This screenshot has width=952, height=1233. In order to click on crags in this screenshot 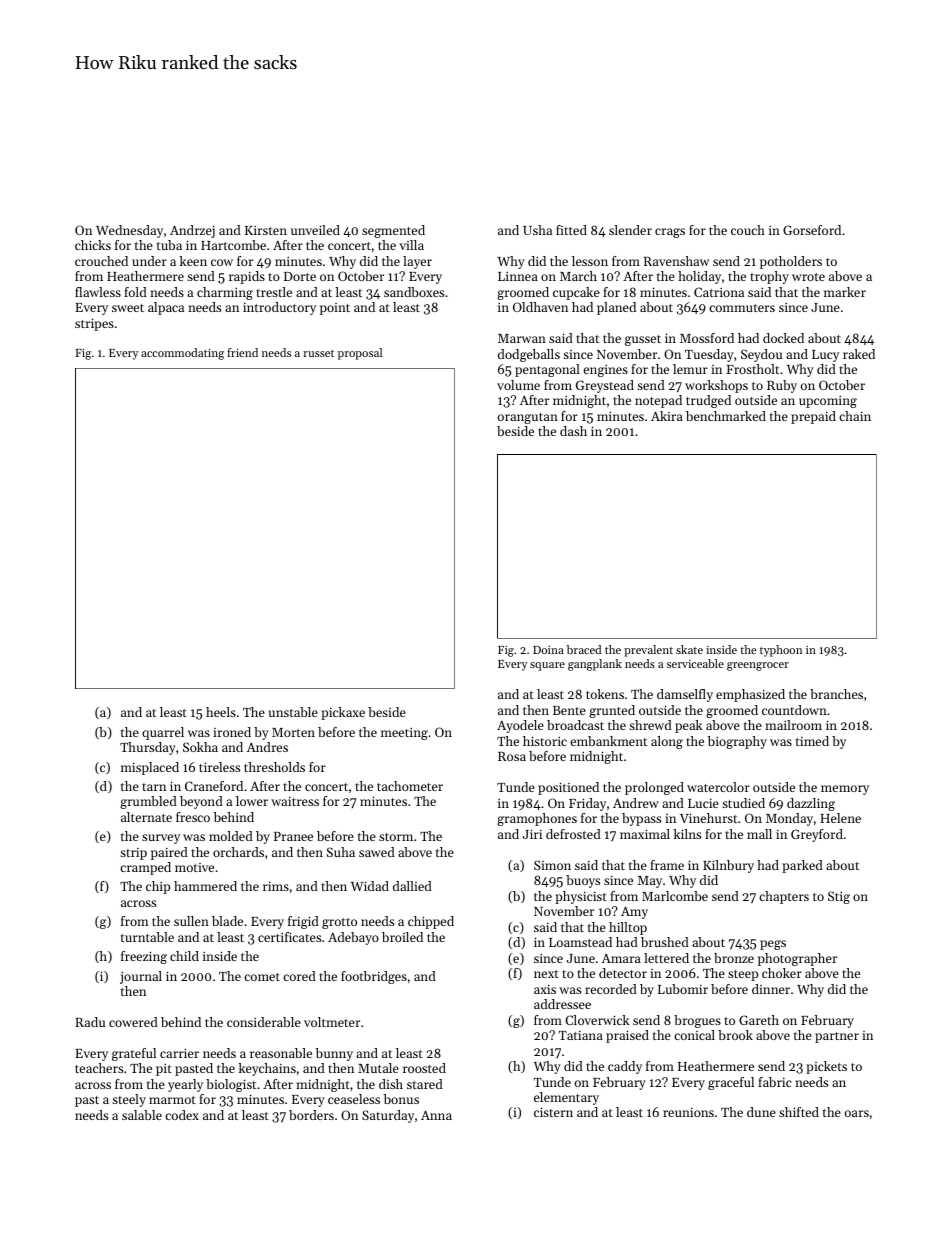, I will do `click(670, 233)`.
